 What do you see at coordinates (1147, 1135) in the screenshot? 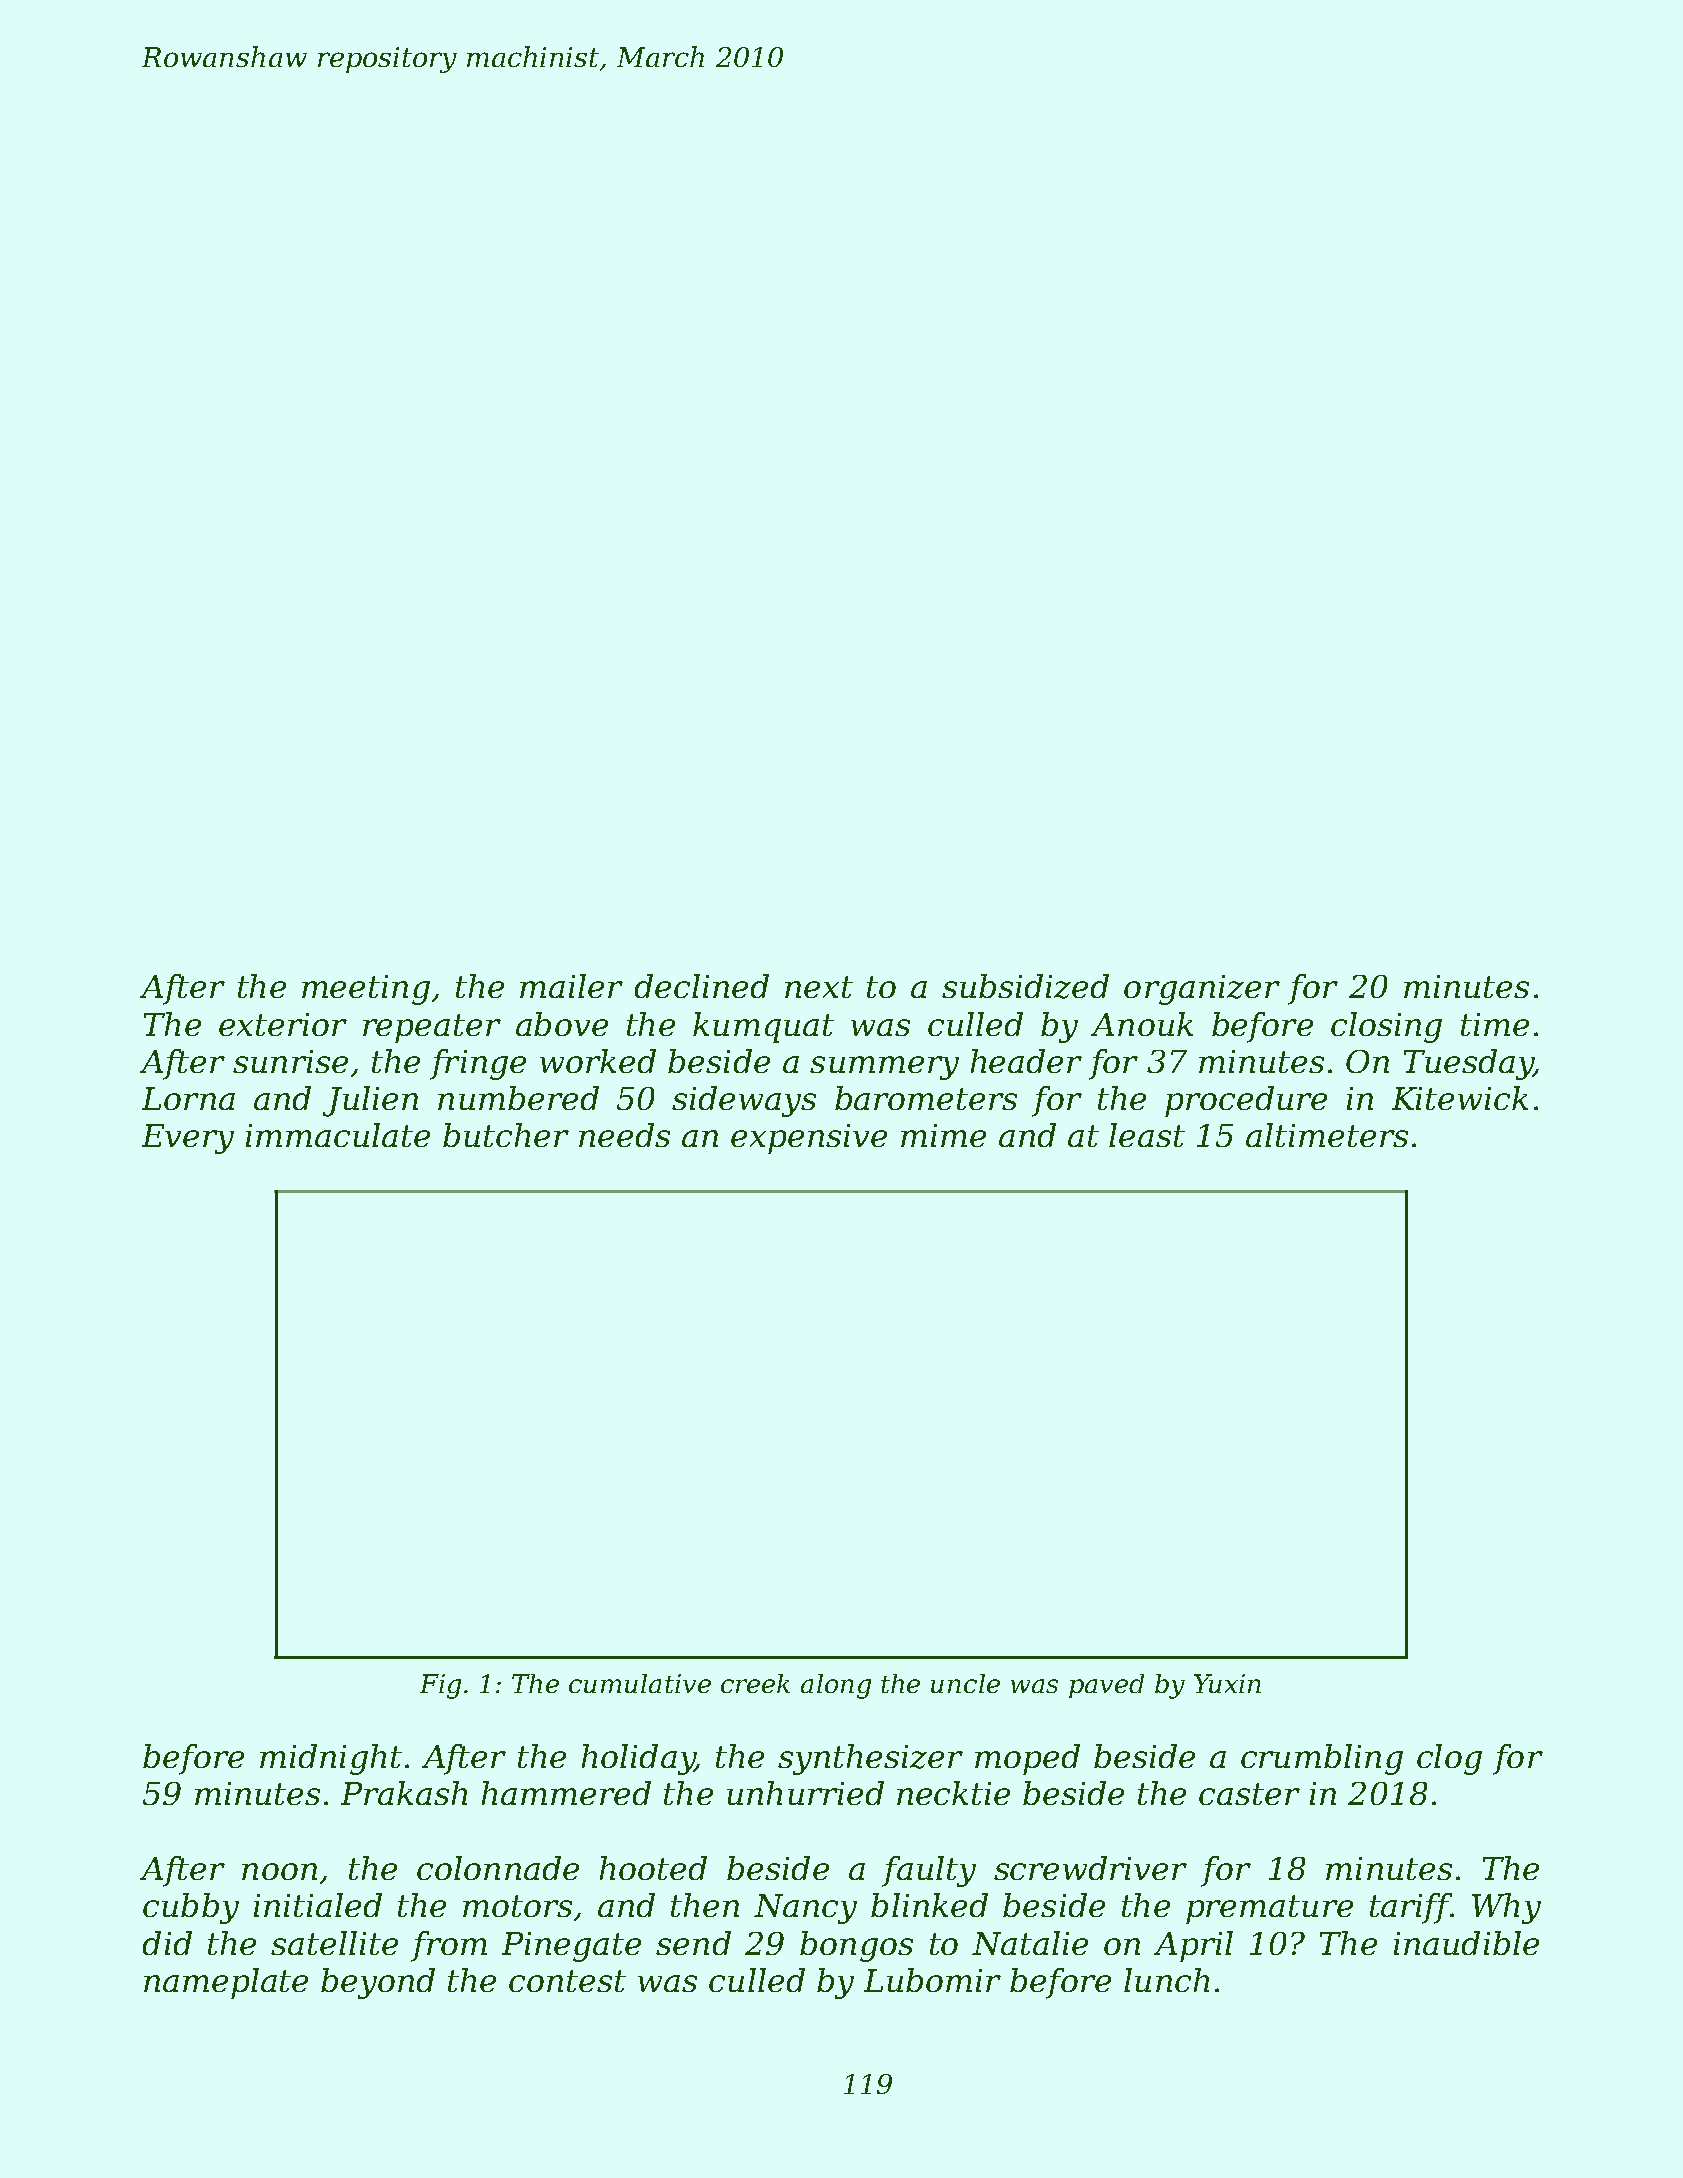
I see `least` at bounding box center [1147, 1135].
